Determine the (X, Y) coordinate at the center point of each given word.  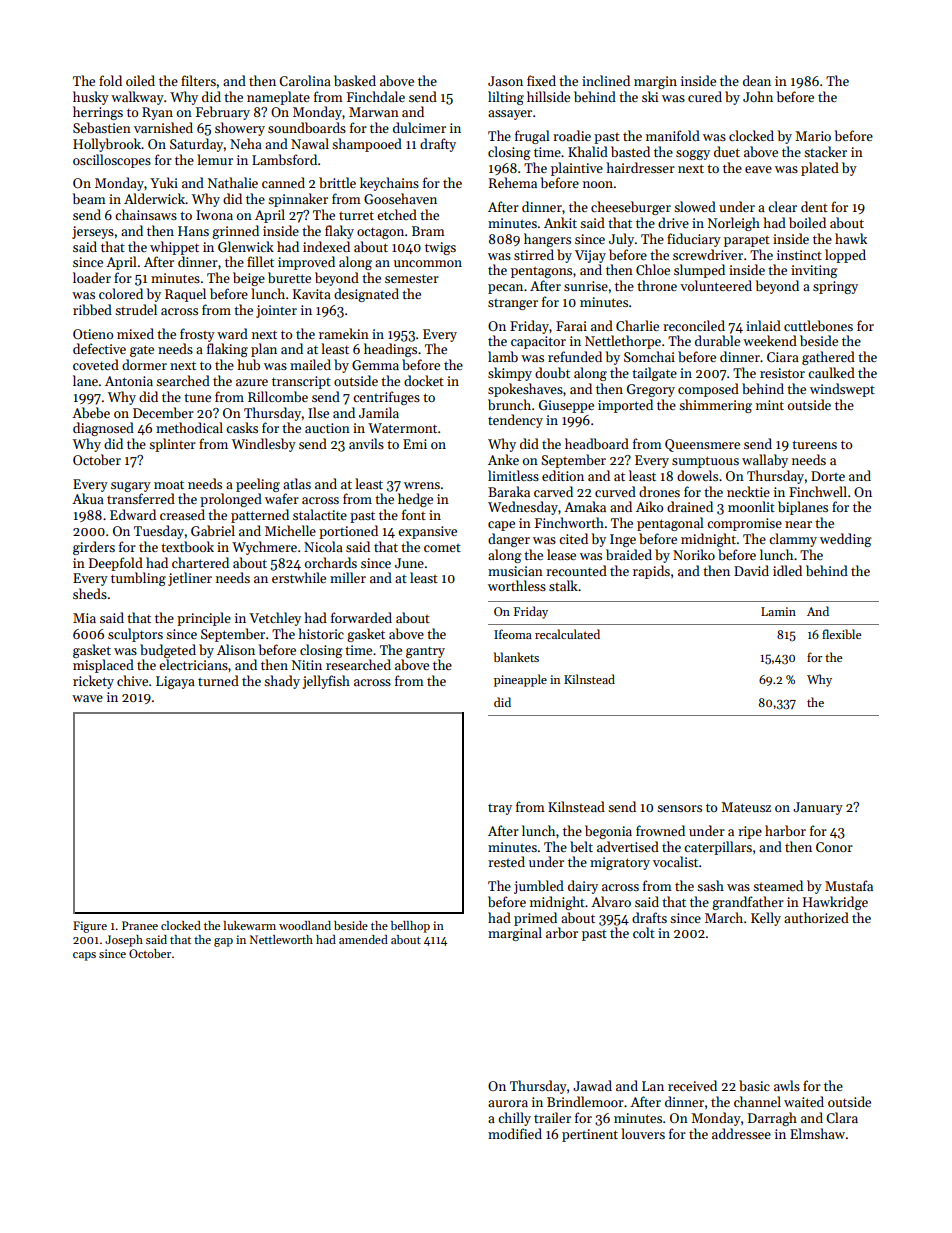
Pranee (140, 925)
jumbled (539, 887)
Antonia (129, 381)
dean (757, 80)
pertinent (590, 1135)
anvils (366, 443)
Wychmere (264, 548)
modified (515, 1133)
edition (563, 475)
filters (198, 80)
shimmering (715, 406)
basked (355, 80)
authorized (816, 917)
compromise (744, 524)
